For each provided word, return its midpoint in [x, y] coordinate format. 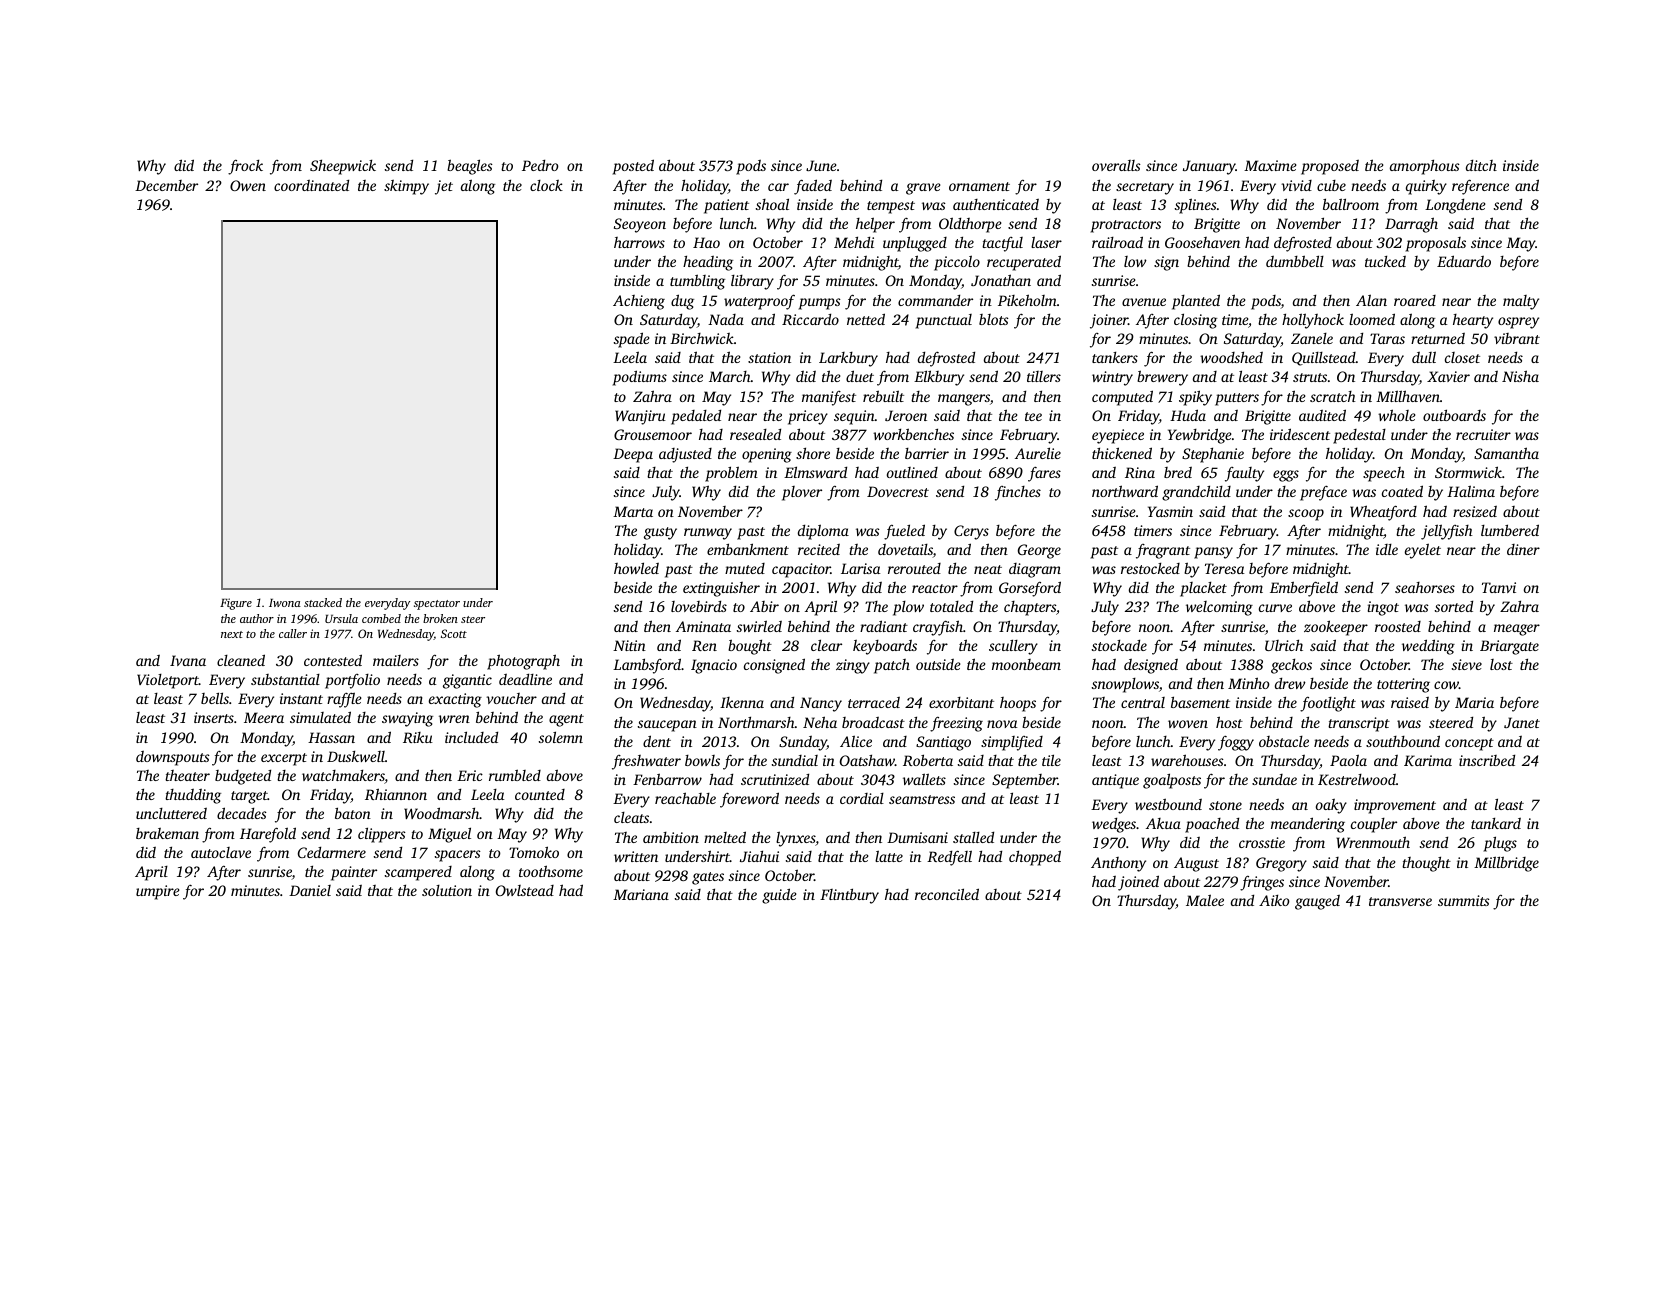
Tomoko [534, 852]
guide [779, 896]
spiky [1195, 398]
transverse [1400, 901]
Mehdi [854, 242]
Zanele [1312, 338]
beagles [470, 167]
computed [1122, 398]
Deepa [633, 455]
